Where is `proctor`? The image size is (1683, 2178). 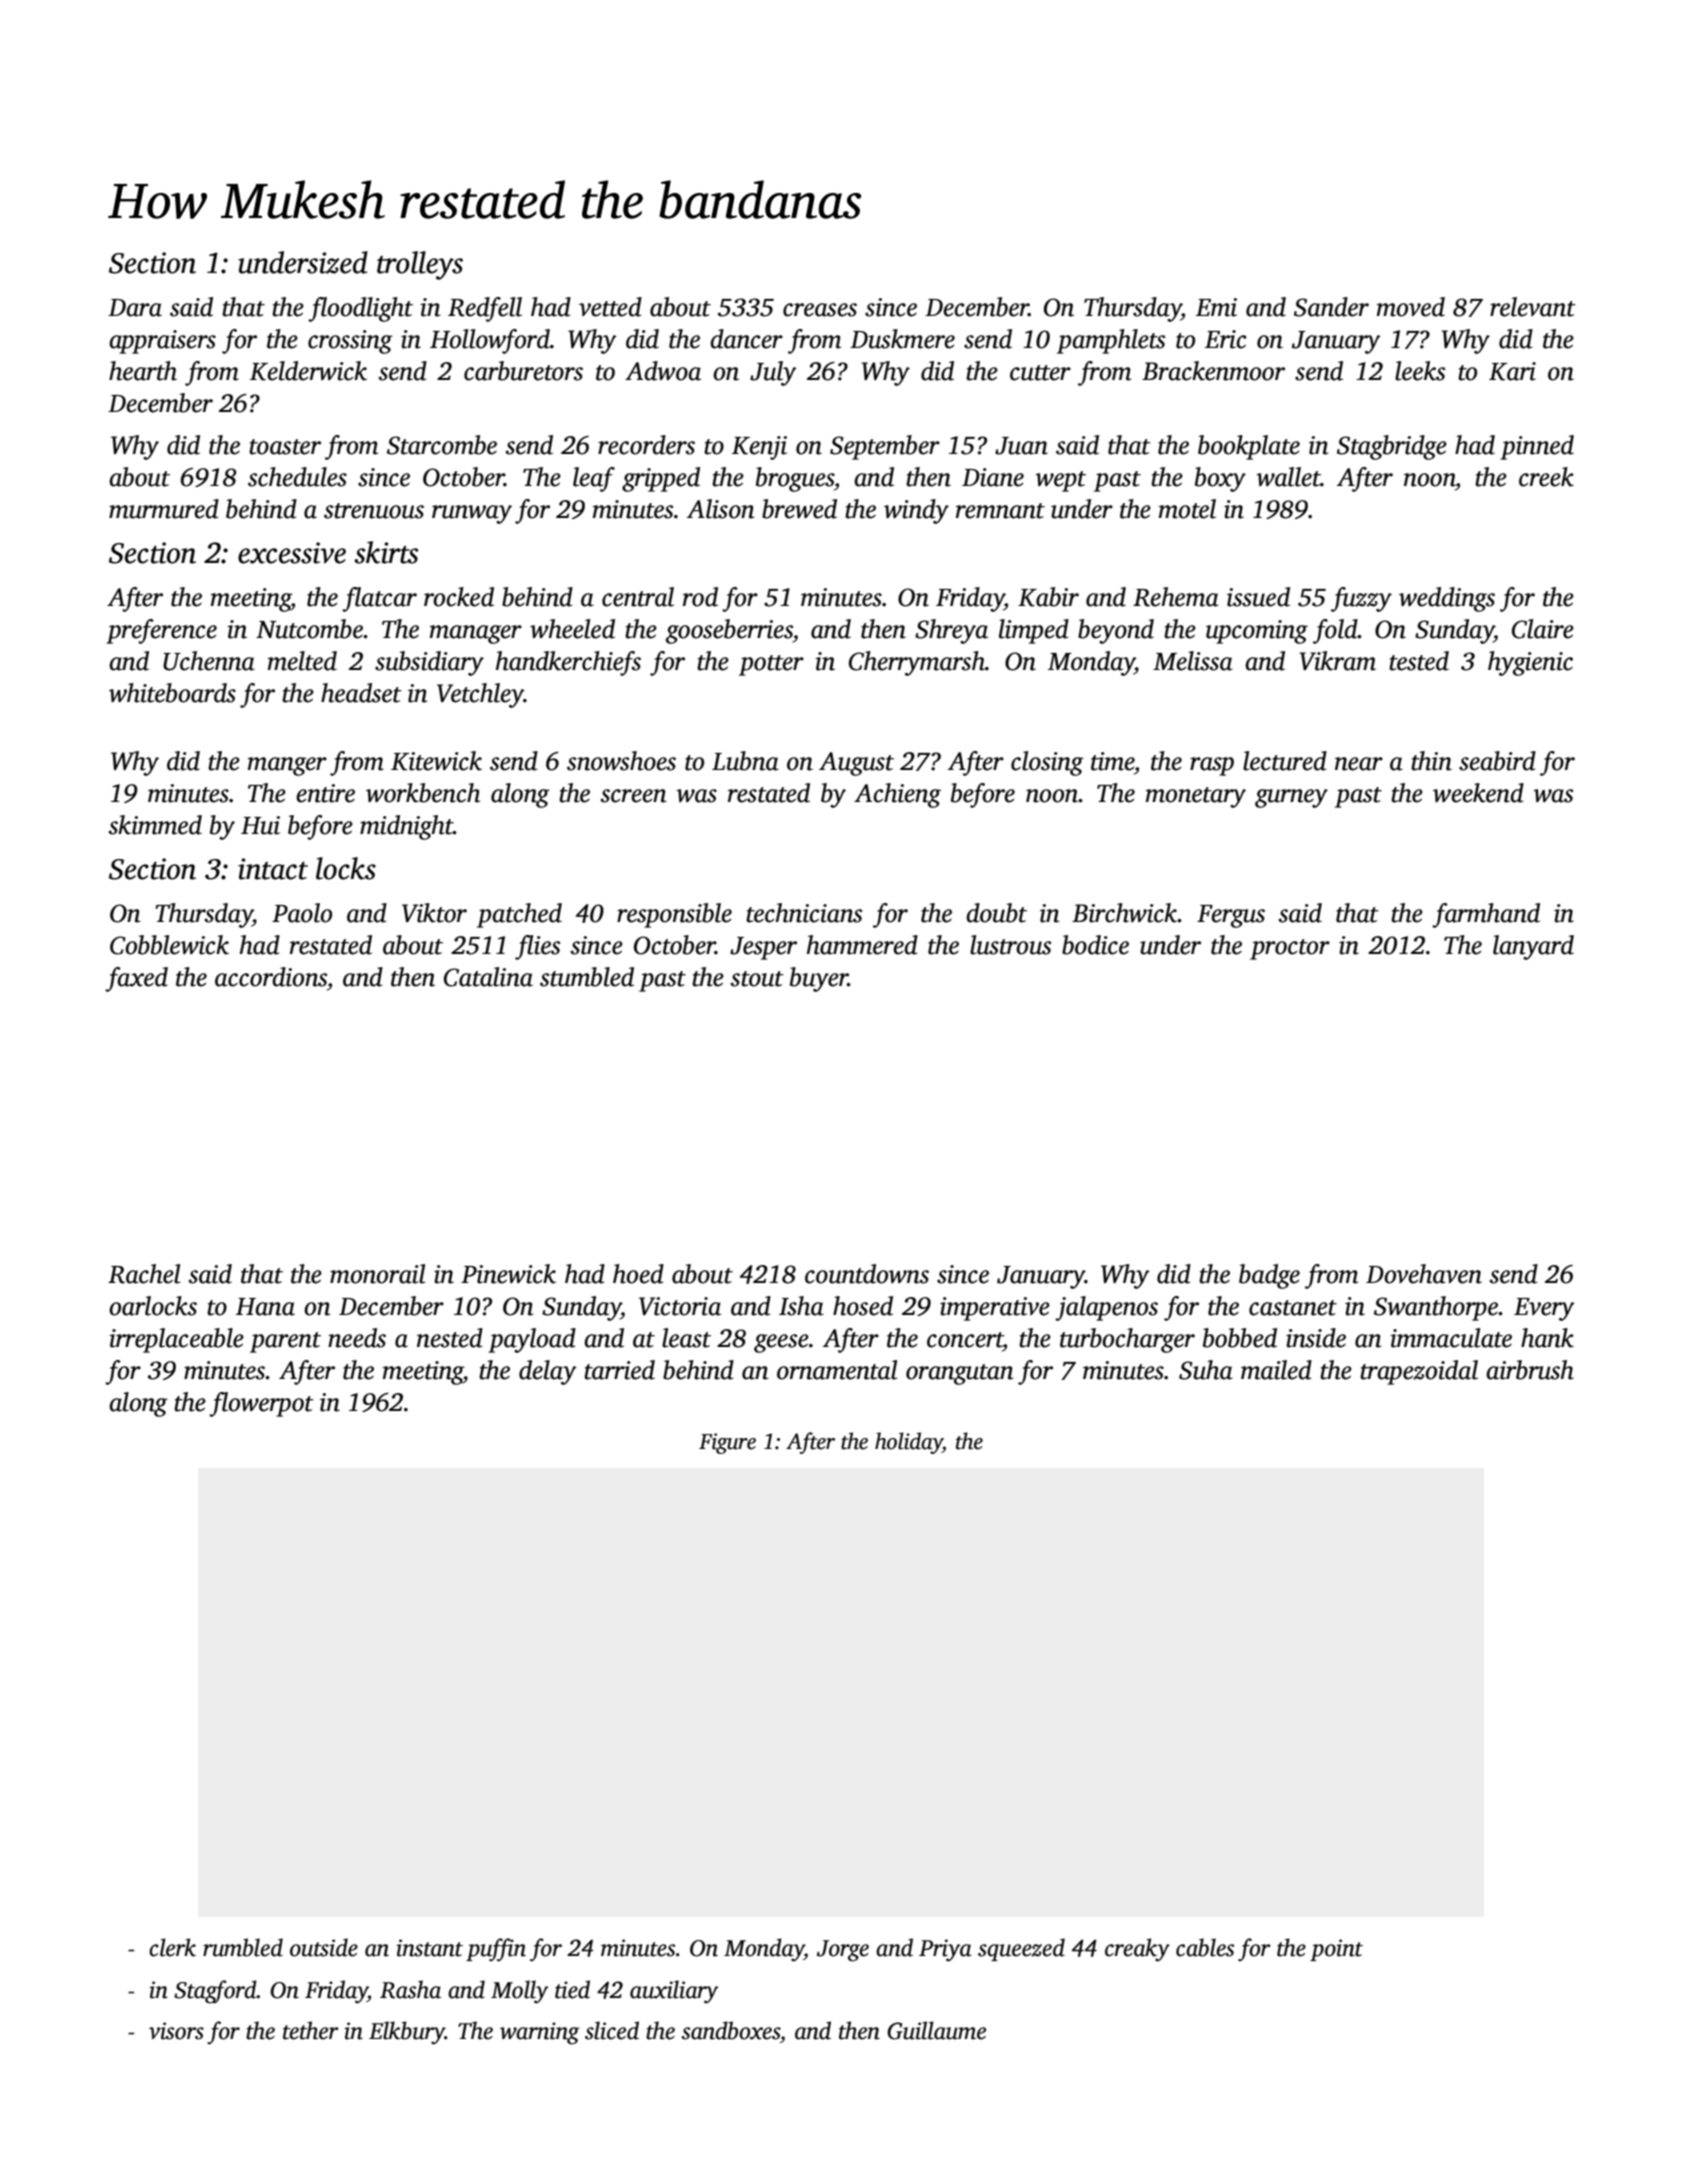 proctor is located at coordinates (1290, 949).
